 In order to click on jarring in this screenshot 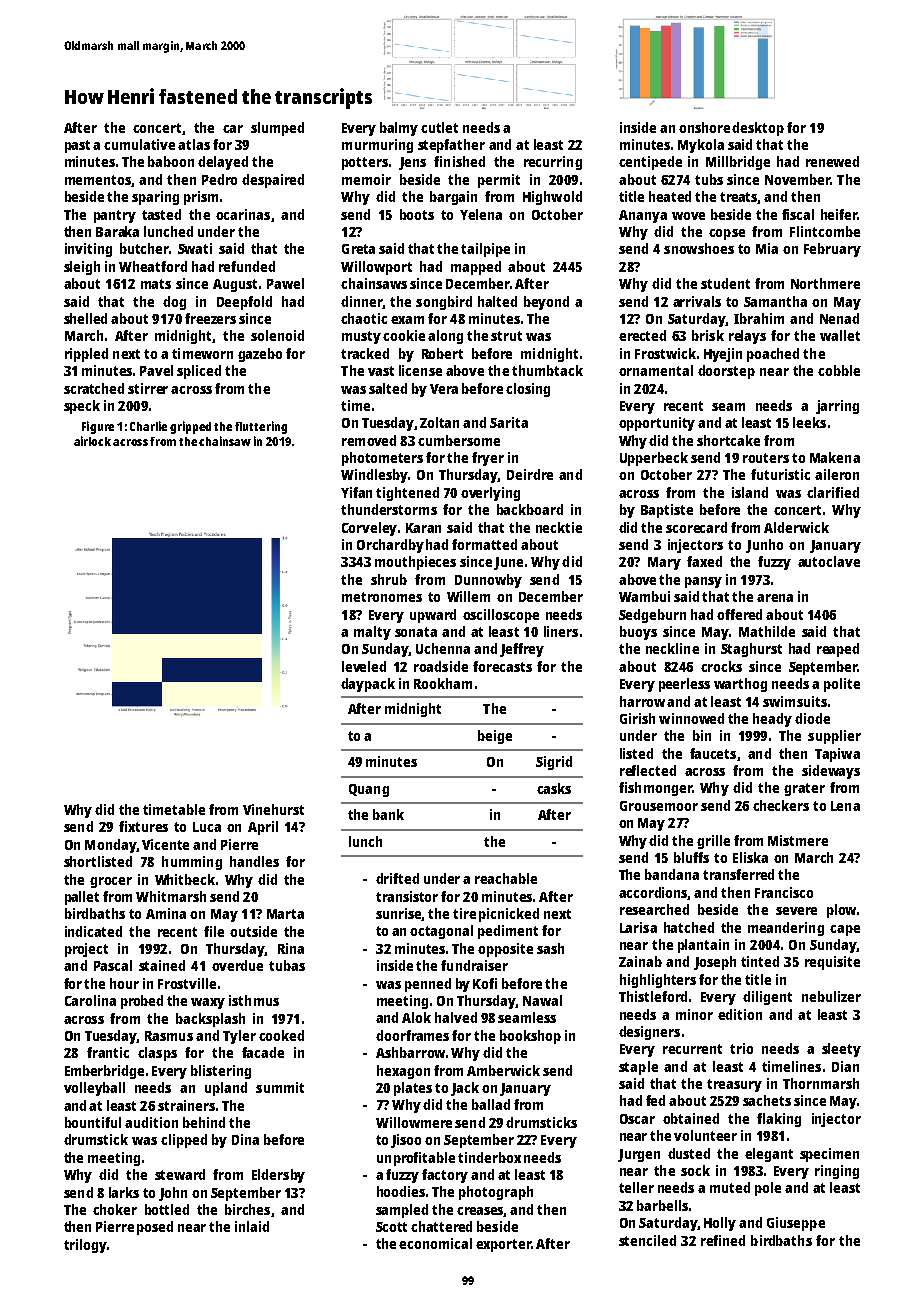, I will do `click(837, 407)`.
